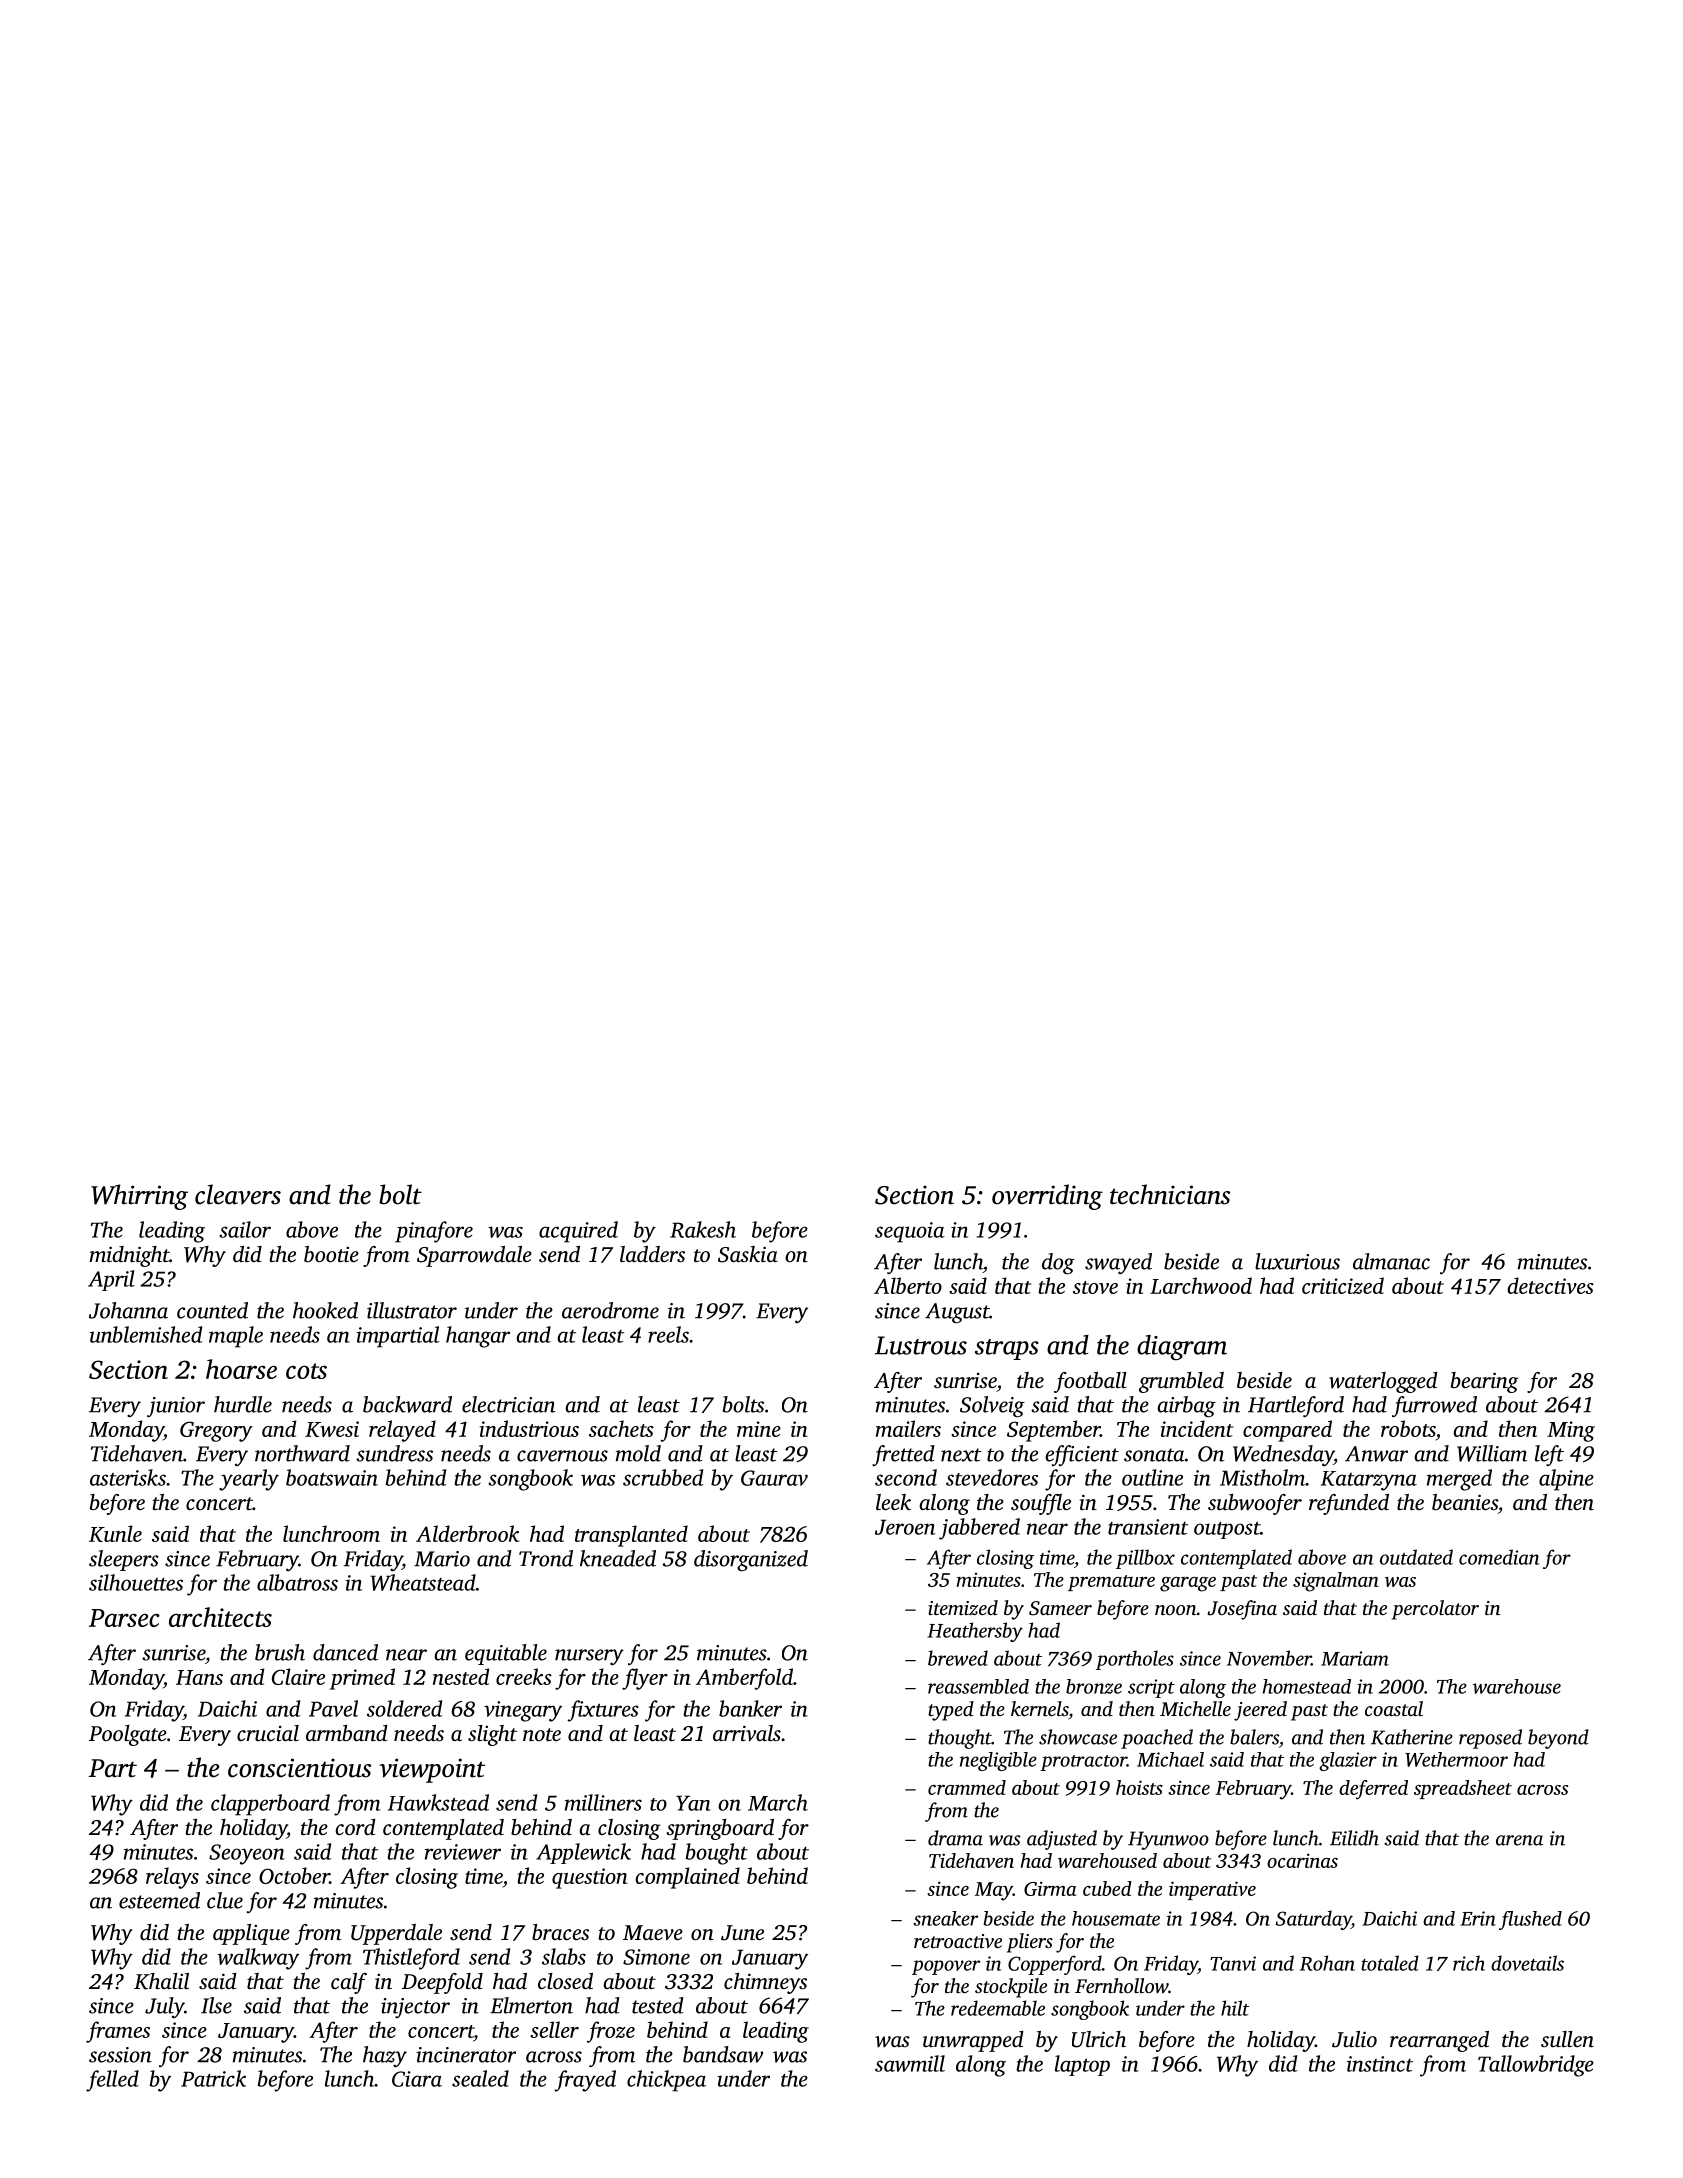  What do you see at coordinates (958, 1658) in the page?
I see `brewed` at bounding box center [958, 1658].
